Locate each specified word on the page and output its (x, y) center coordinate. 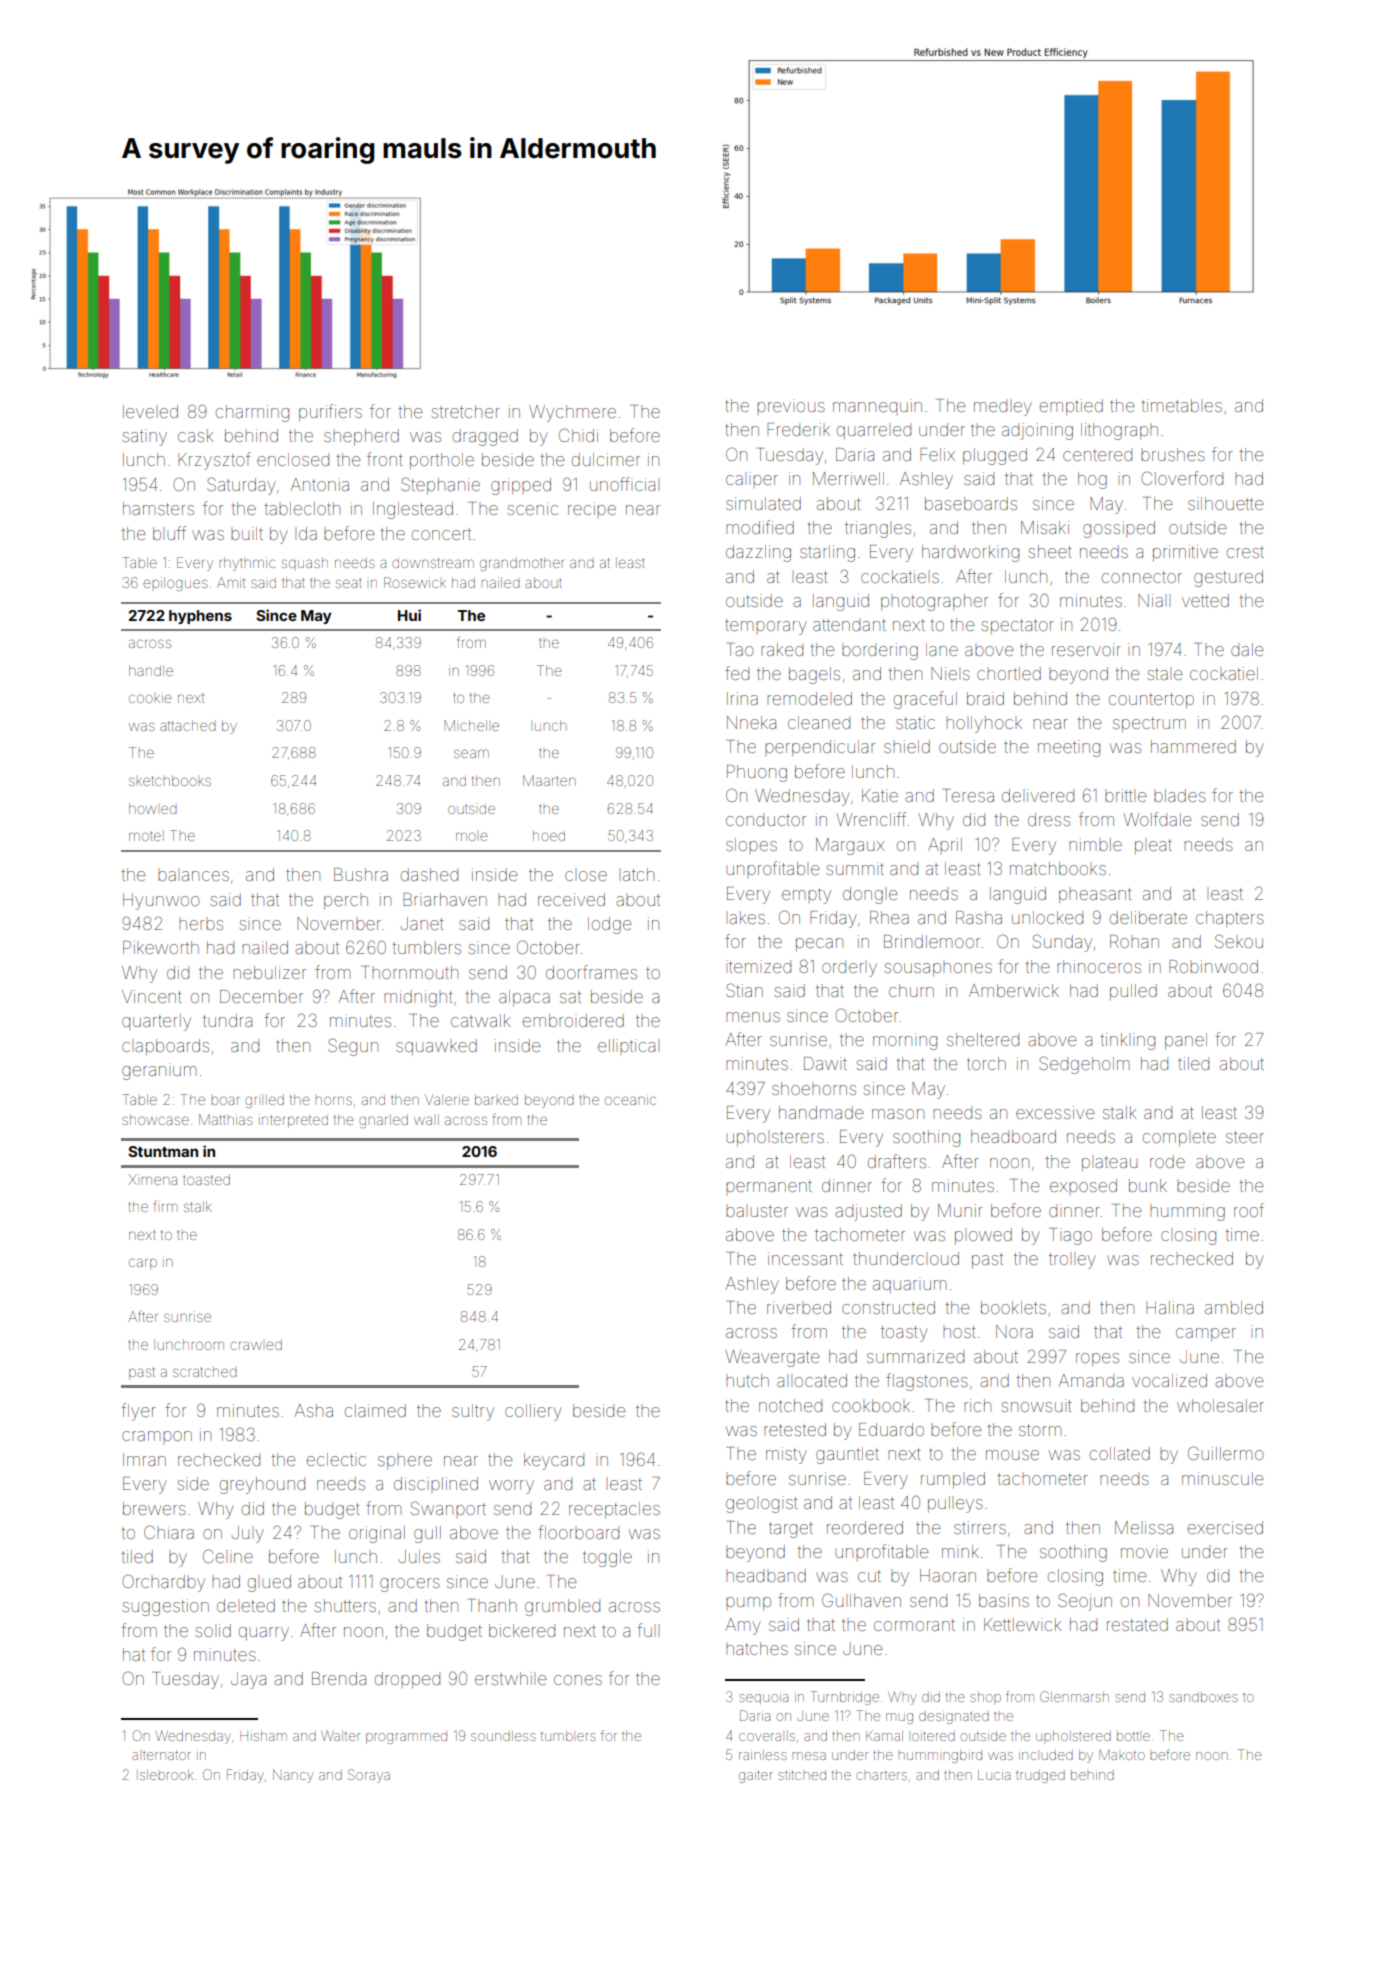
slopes (751, 844)
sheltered (983, 1039)
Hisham (263, 1736)
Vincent (152, 996)
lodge (610, 925)
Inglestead (413, 510)
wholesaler (1220, 1405)
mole (472, 837)
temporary (766, 627)
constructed (888, 1307)
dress (1049, 819)
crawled (256, 1344)
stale (1165, 674)
